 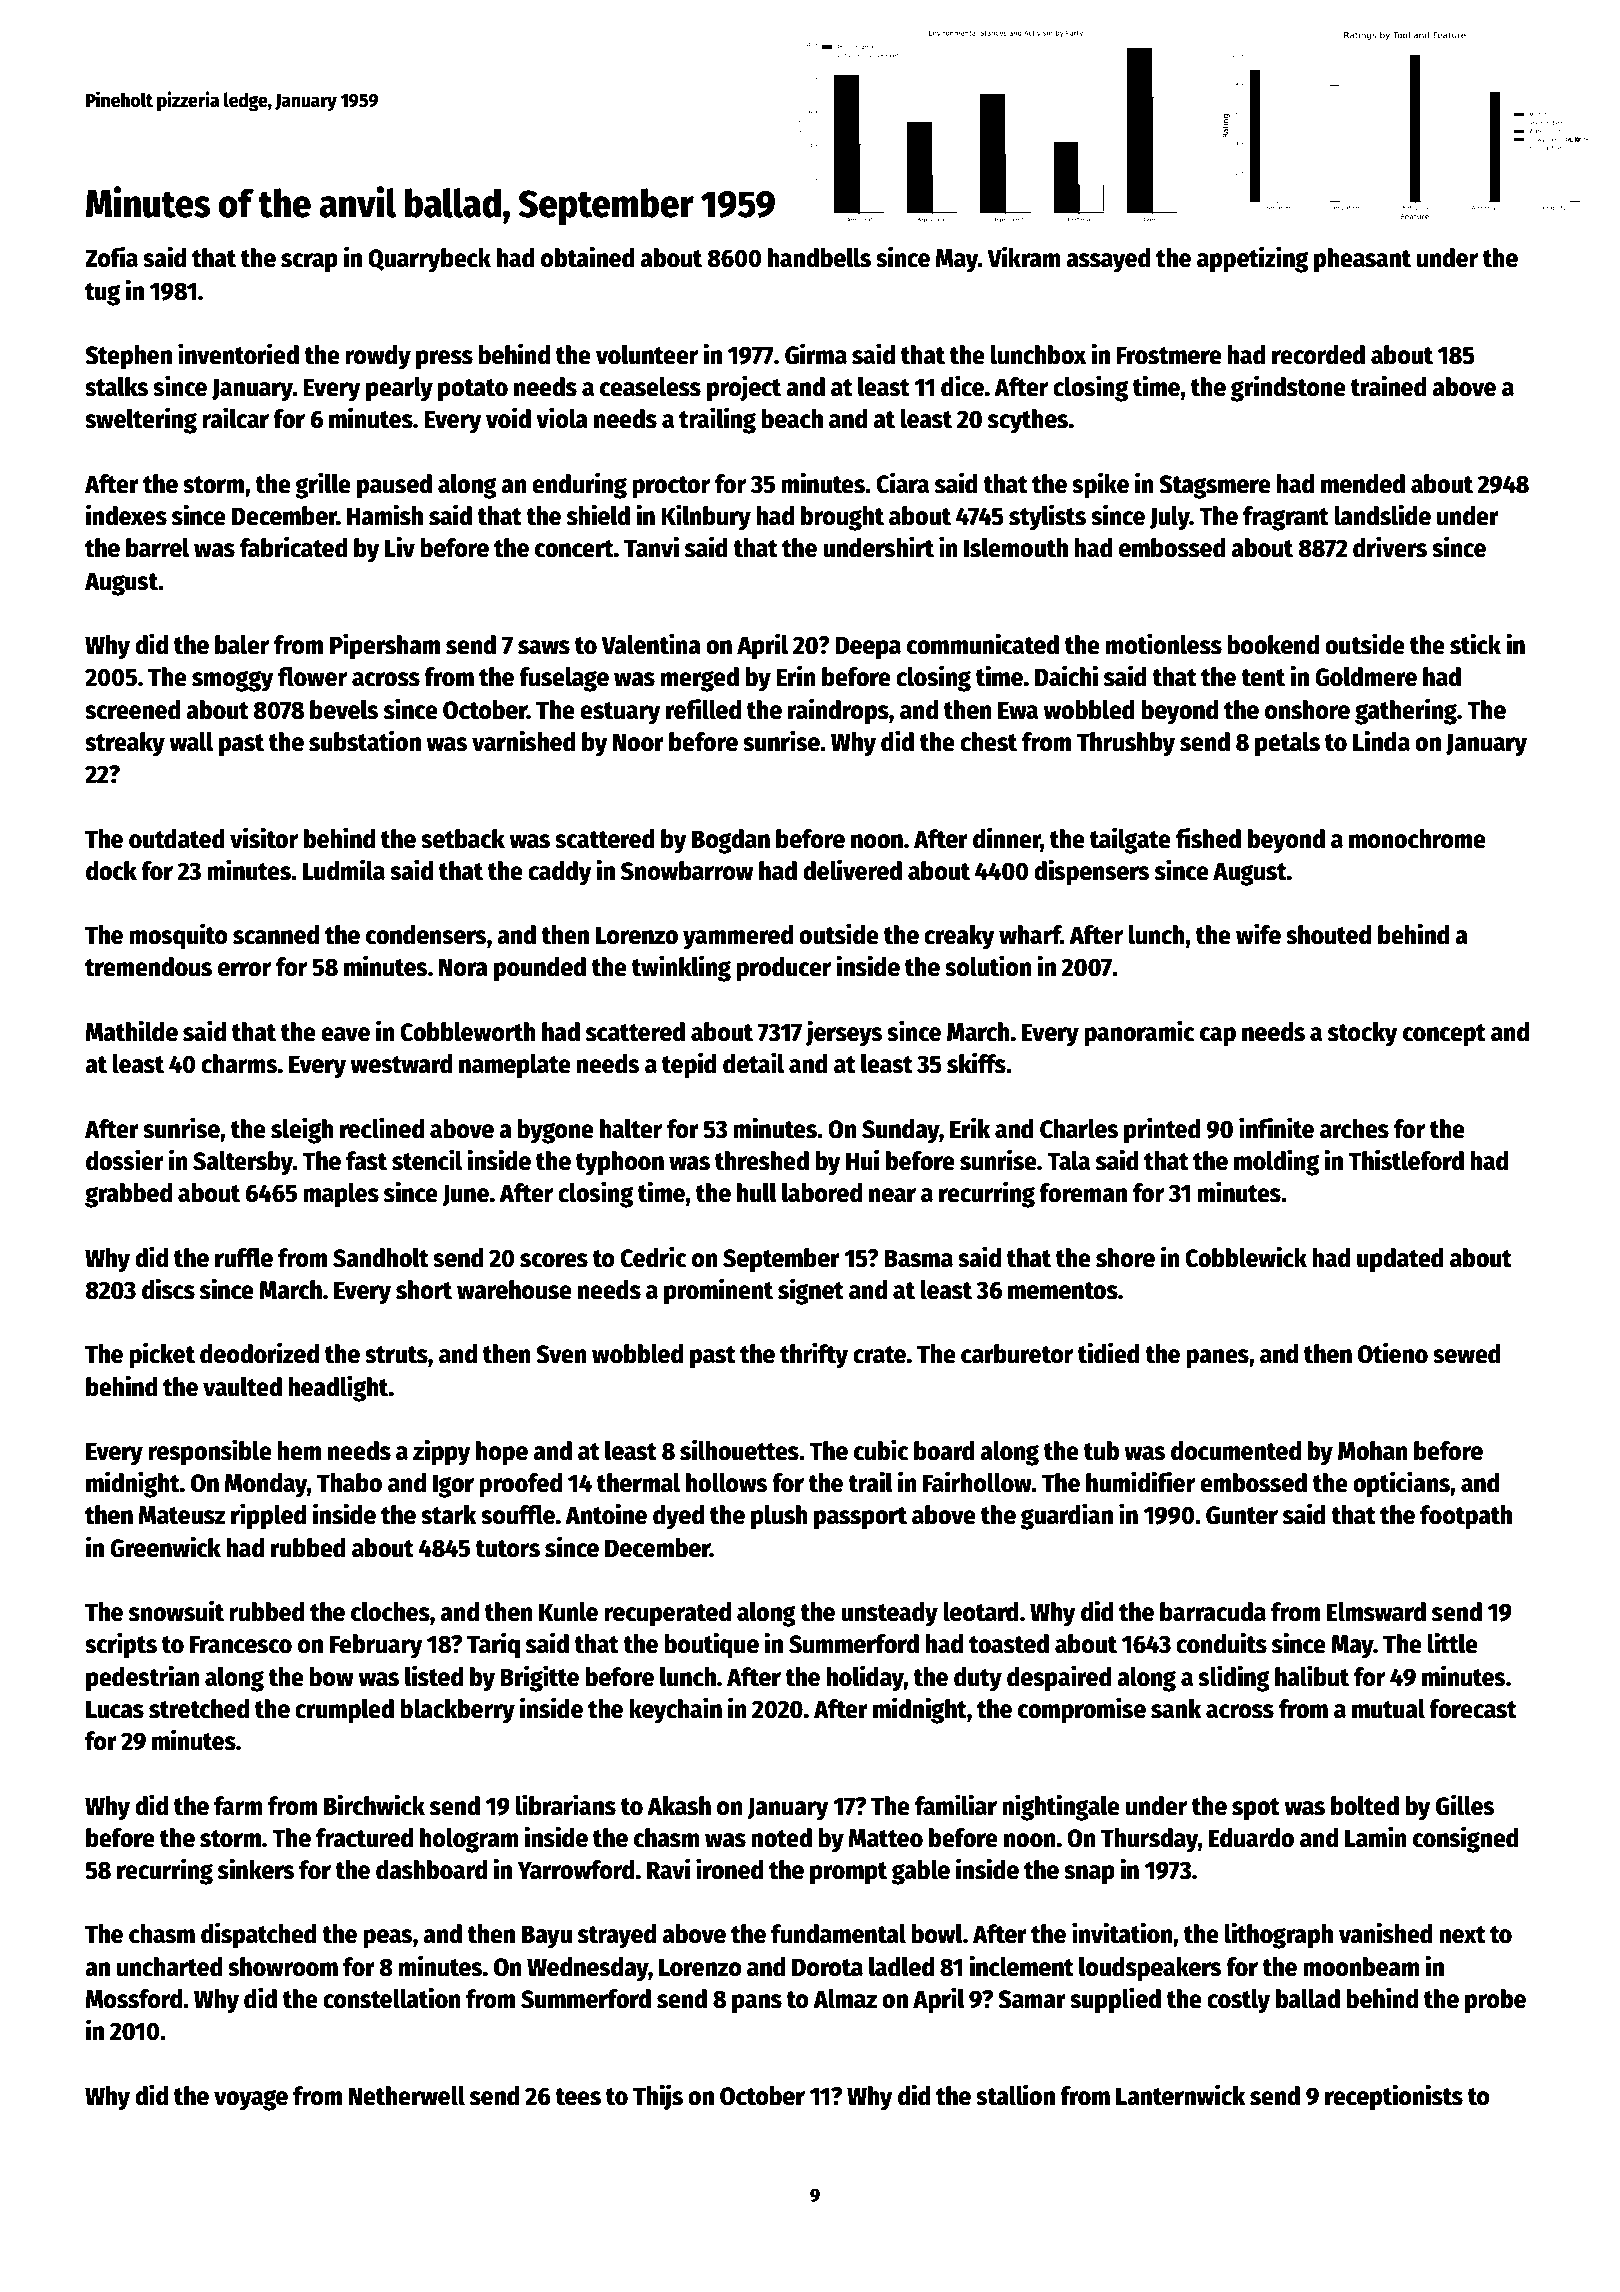 I want to click on Frostmere, so click(x=1169, y=355).
